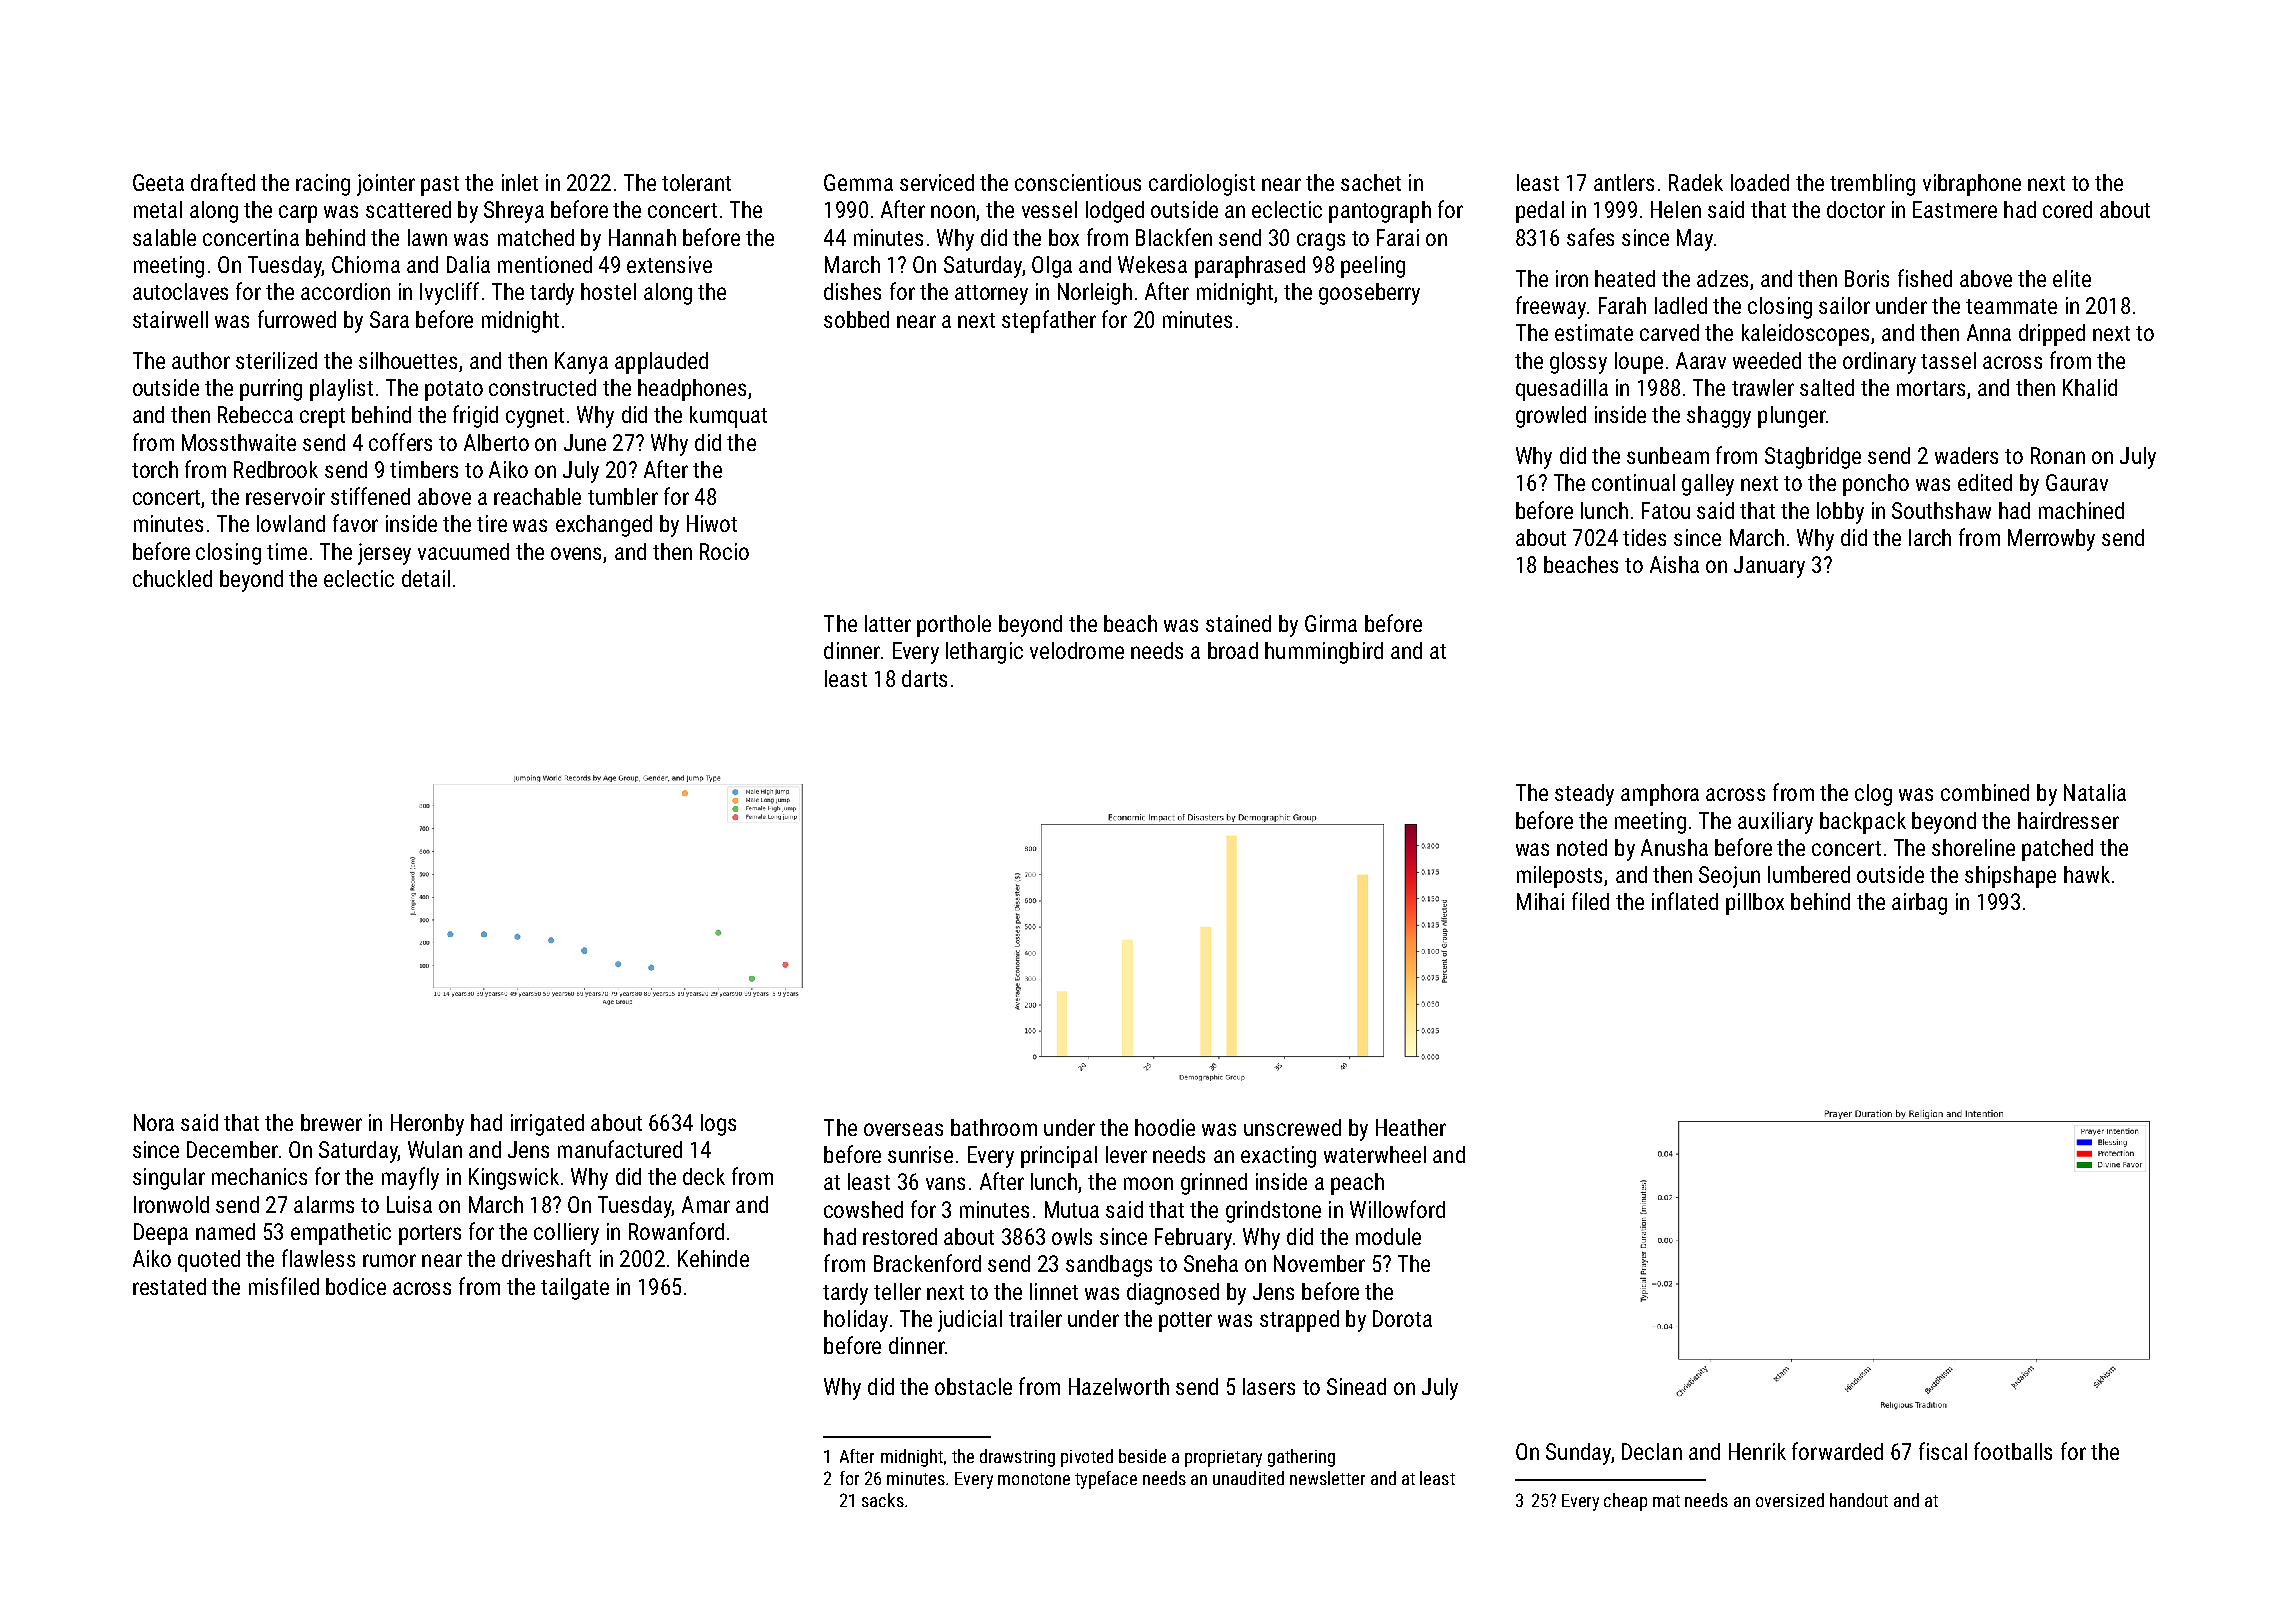  What do you see at coordinates (2051, 540) in the page?
I see `Merrowby` at bounding box center [2051, 540].
